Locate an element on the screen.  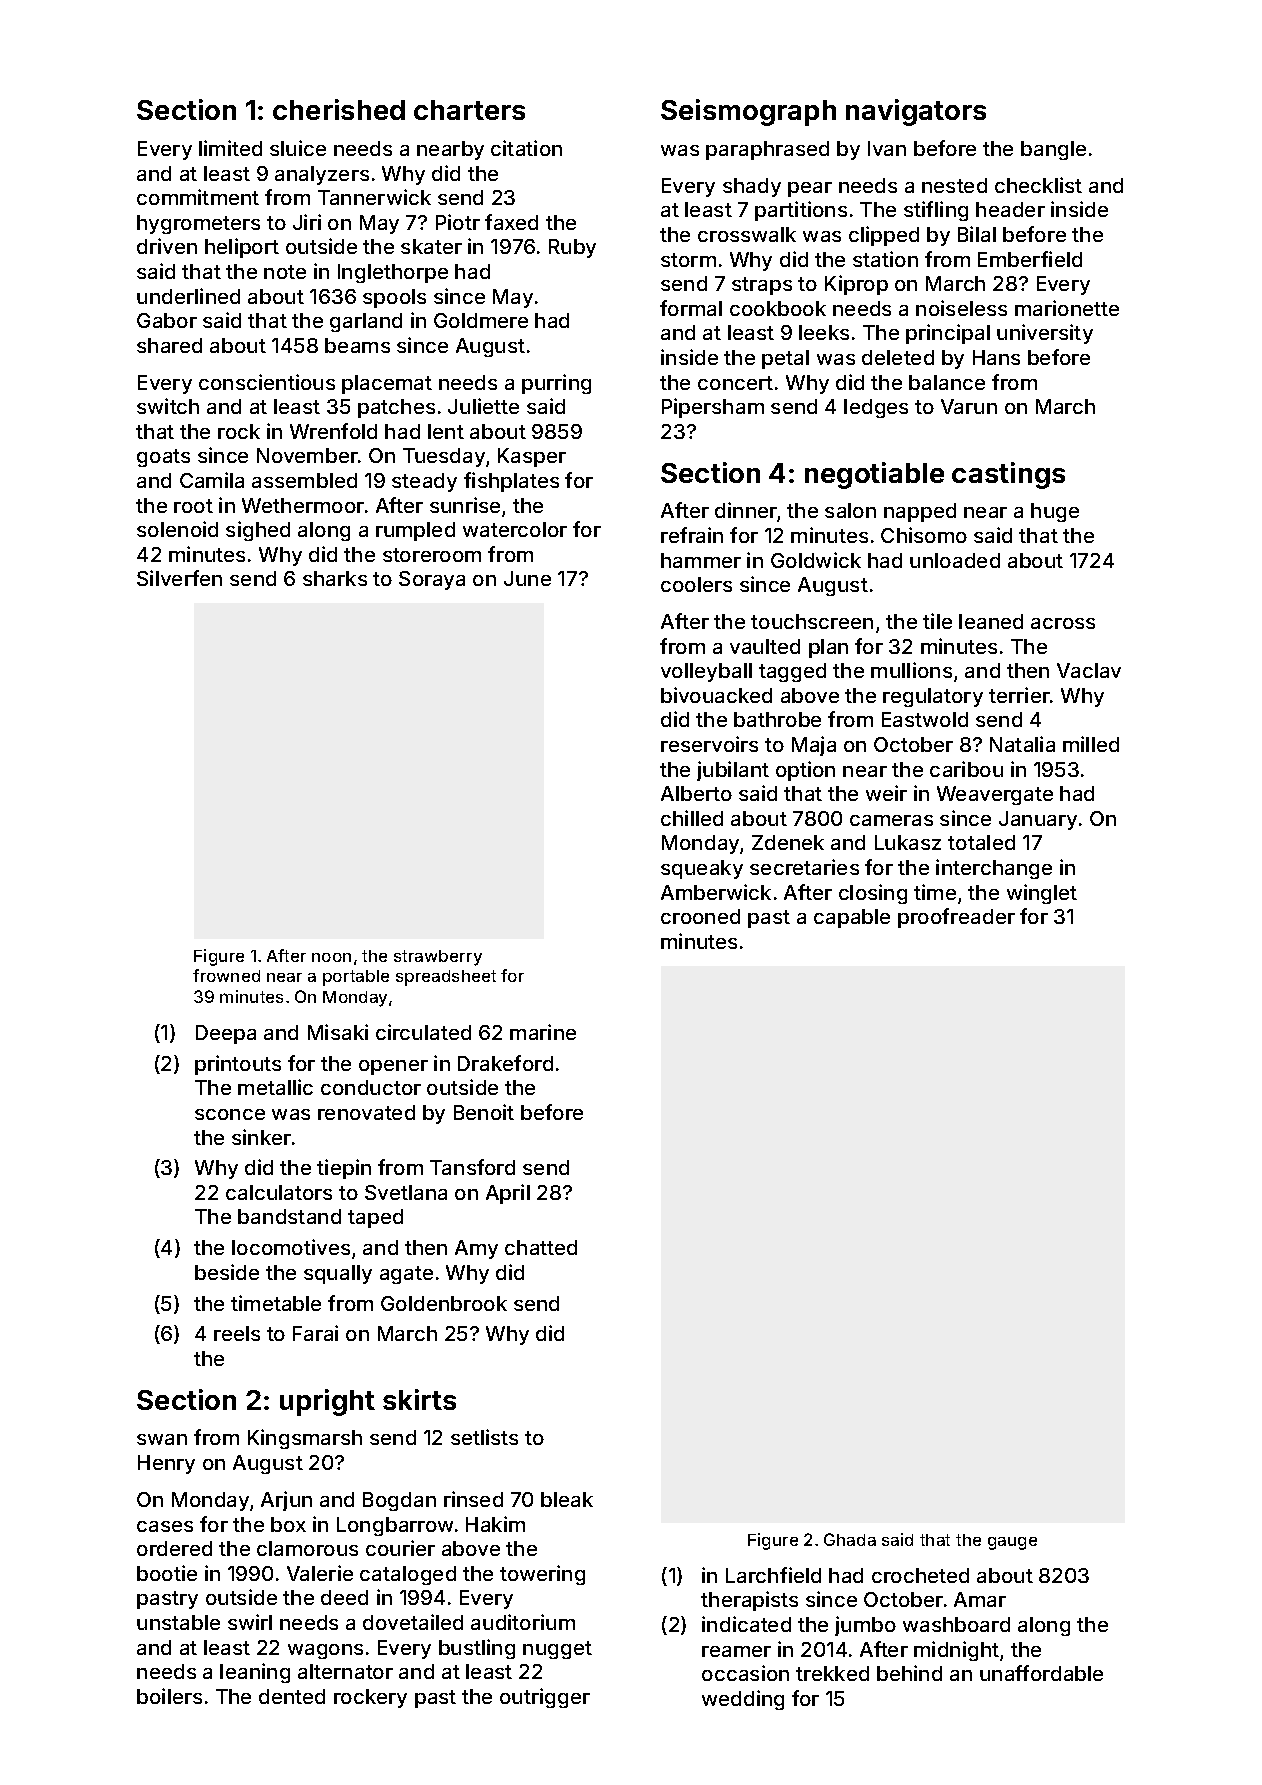
faxed is located at coordinates (511, 222).
